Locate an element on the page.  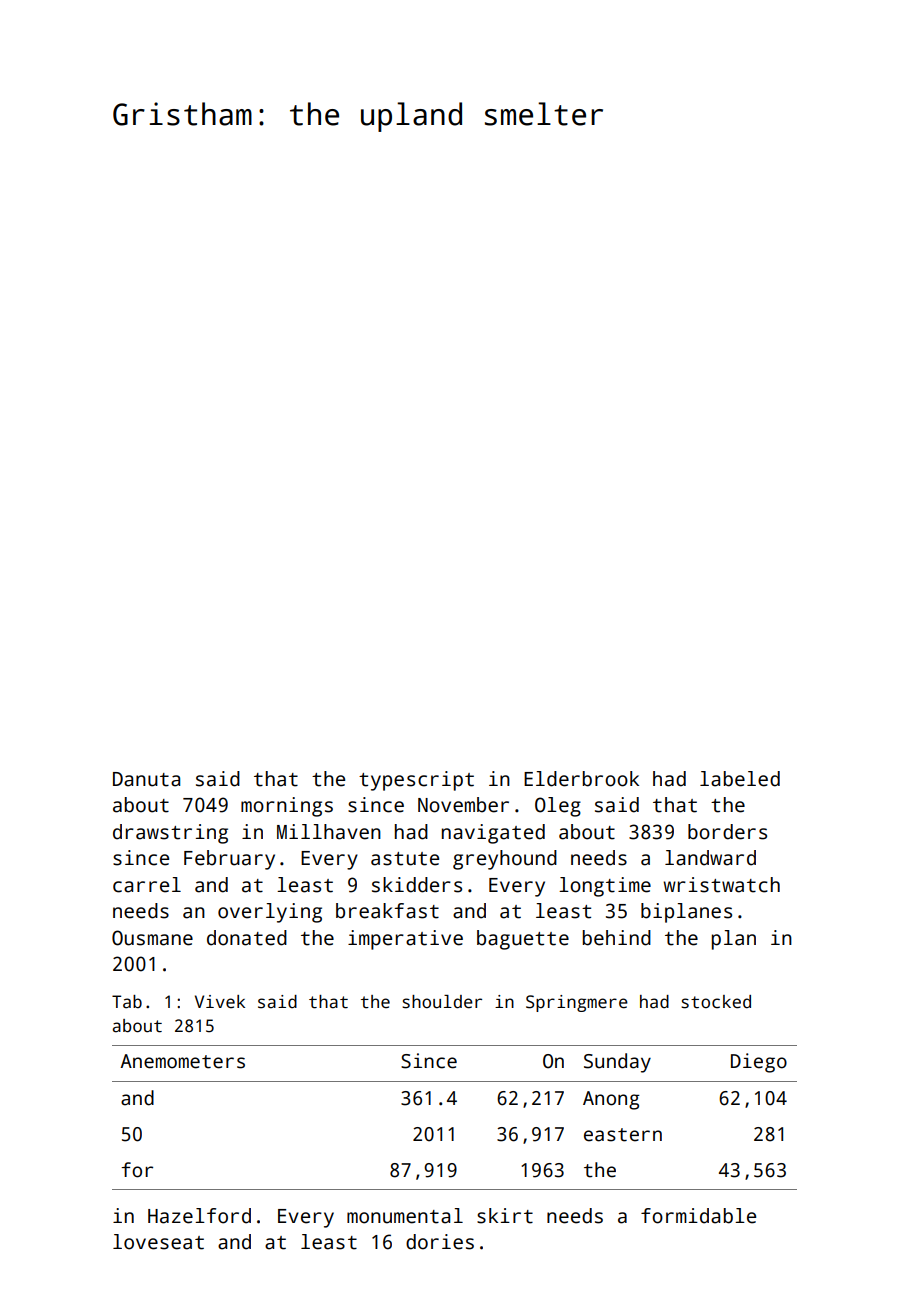
navigated is located at coordinates (493, 834).
